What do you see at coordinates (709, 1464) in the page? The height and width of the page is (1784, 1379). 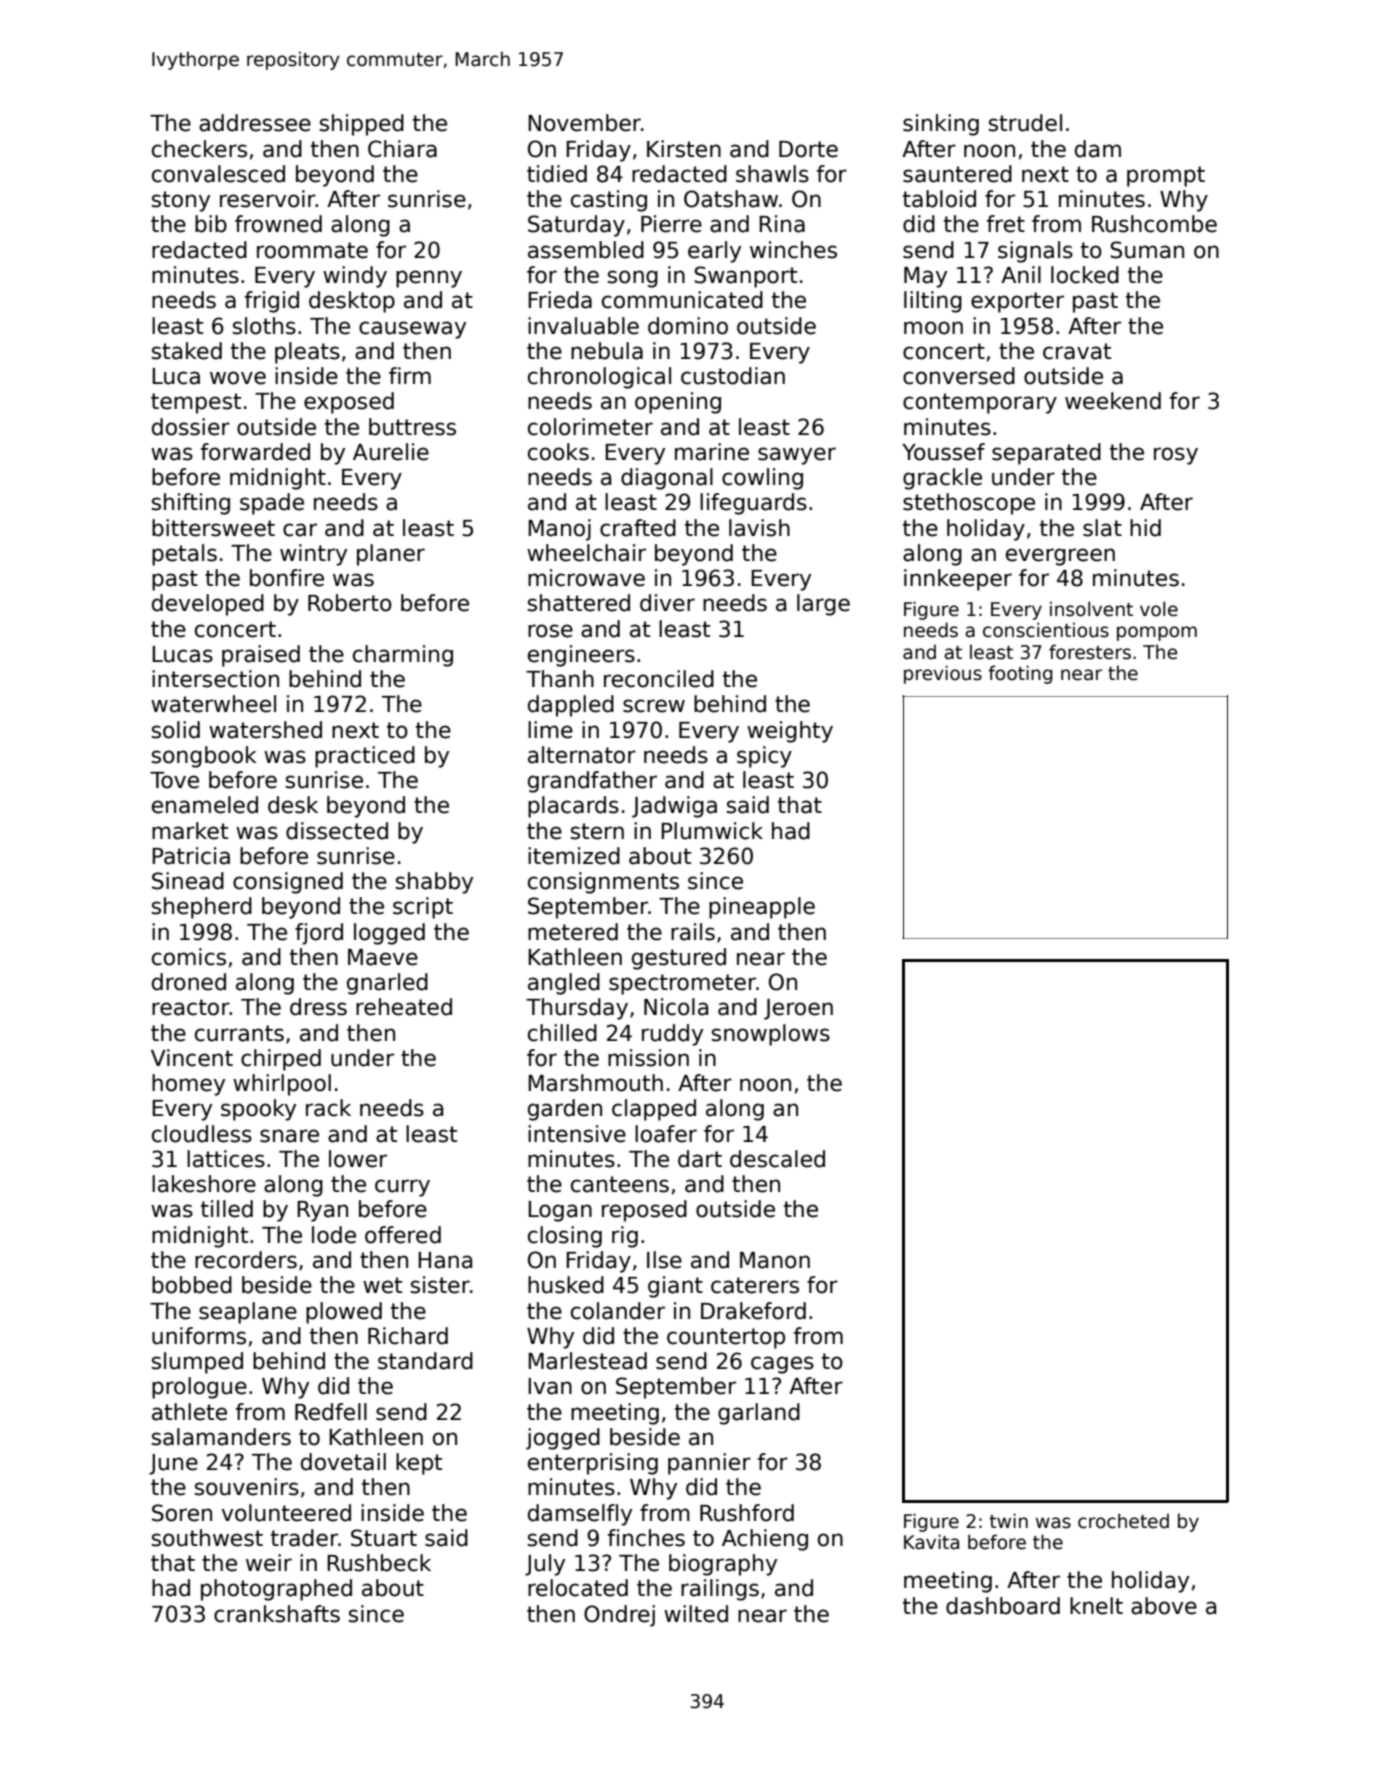 I see `pannier` at bounding box center [709, 1464].
